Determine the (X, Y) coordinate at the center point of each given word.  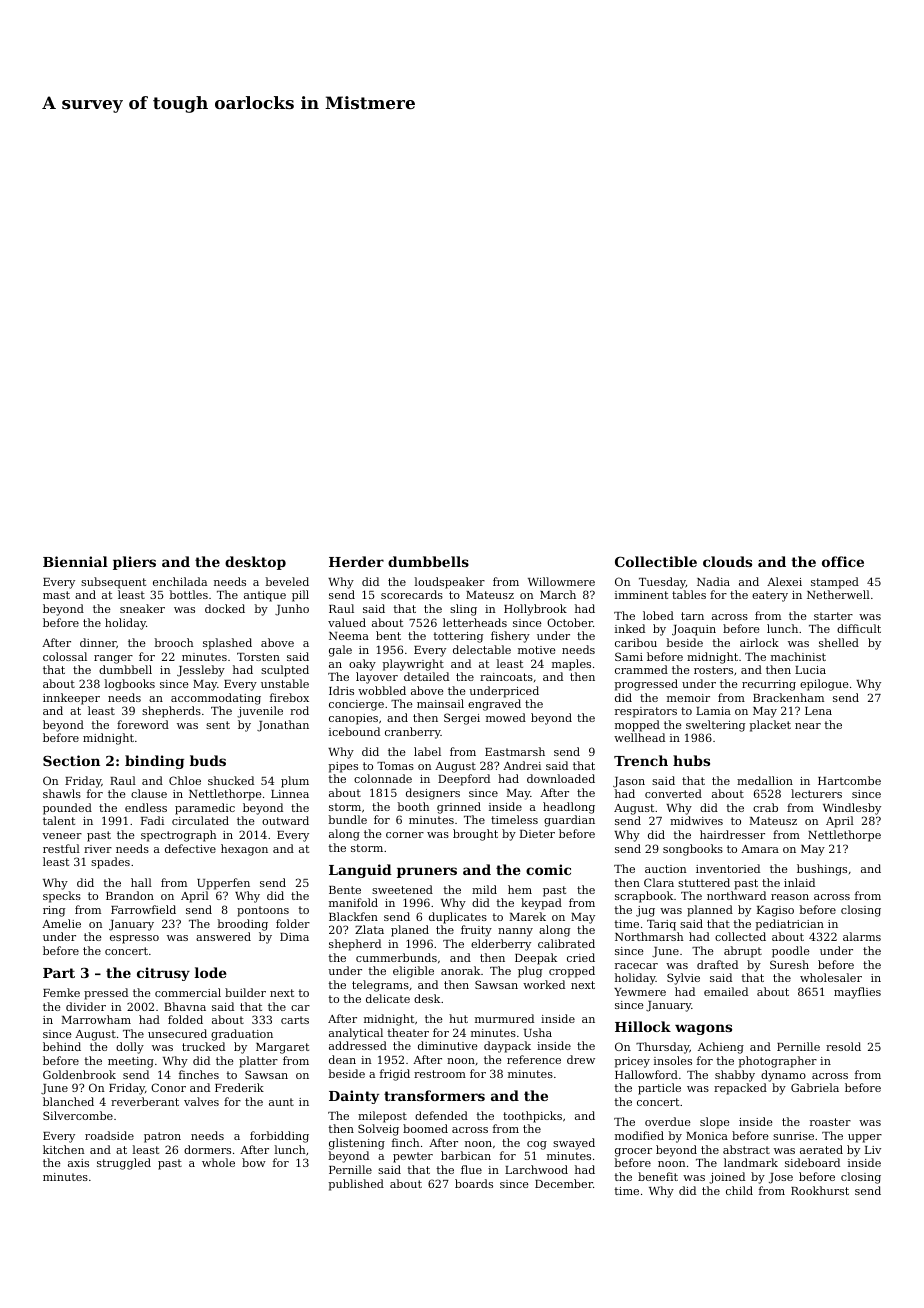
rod (299, 710)
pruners (427, 872)
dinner (98, 642)
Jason (629, 782)
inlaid (799, 882)
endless (146, 807)
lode (211, 972)
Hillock (643, 1026)
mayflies (857, 993)
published (356, 1185)
